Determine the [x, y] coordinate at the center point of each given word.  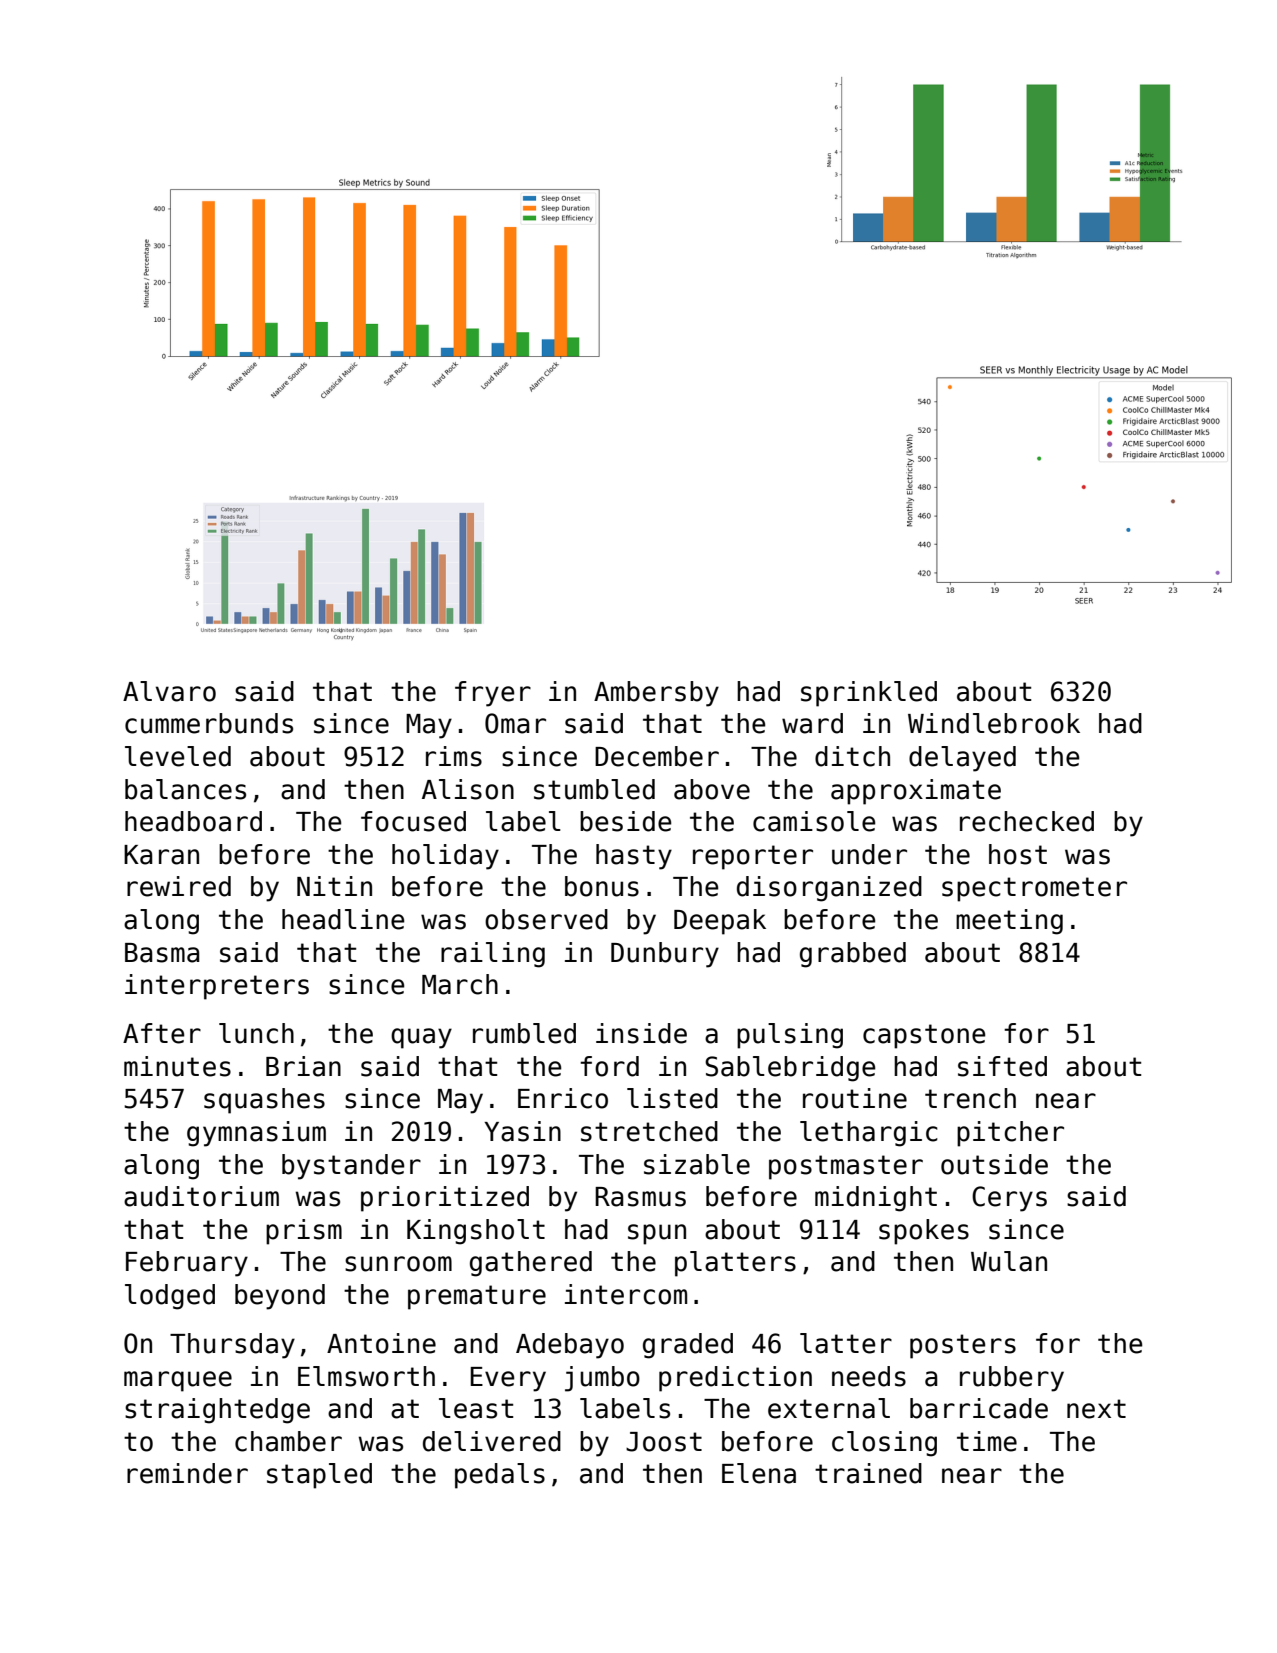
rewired [179, 886]
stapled [319, 1476]
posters [963, 1346]
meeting [1009, 922]
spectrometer [1034, 889]
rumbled [524, 1033]
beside [626, 821]
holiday [445, 857]
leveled [178, 756]
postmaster [846, 1167]
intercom [626, 1294]
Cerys [1009, 1199]
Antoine [381, 1343]
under [869, 854]
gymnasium [256, 1134]
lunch [256, 1033]
